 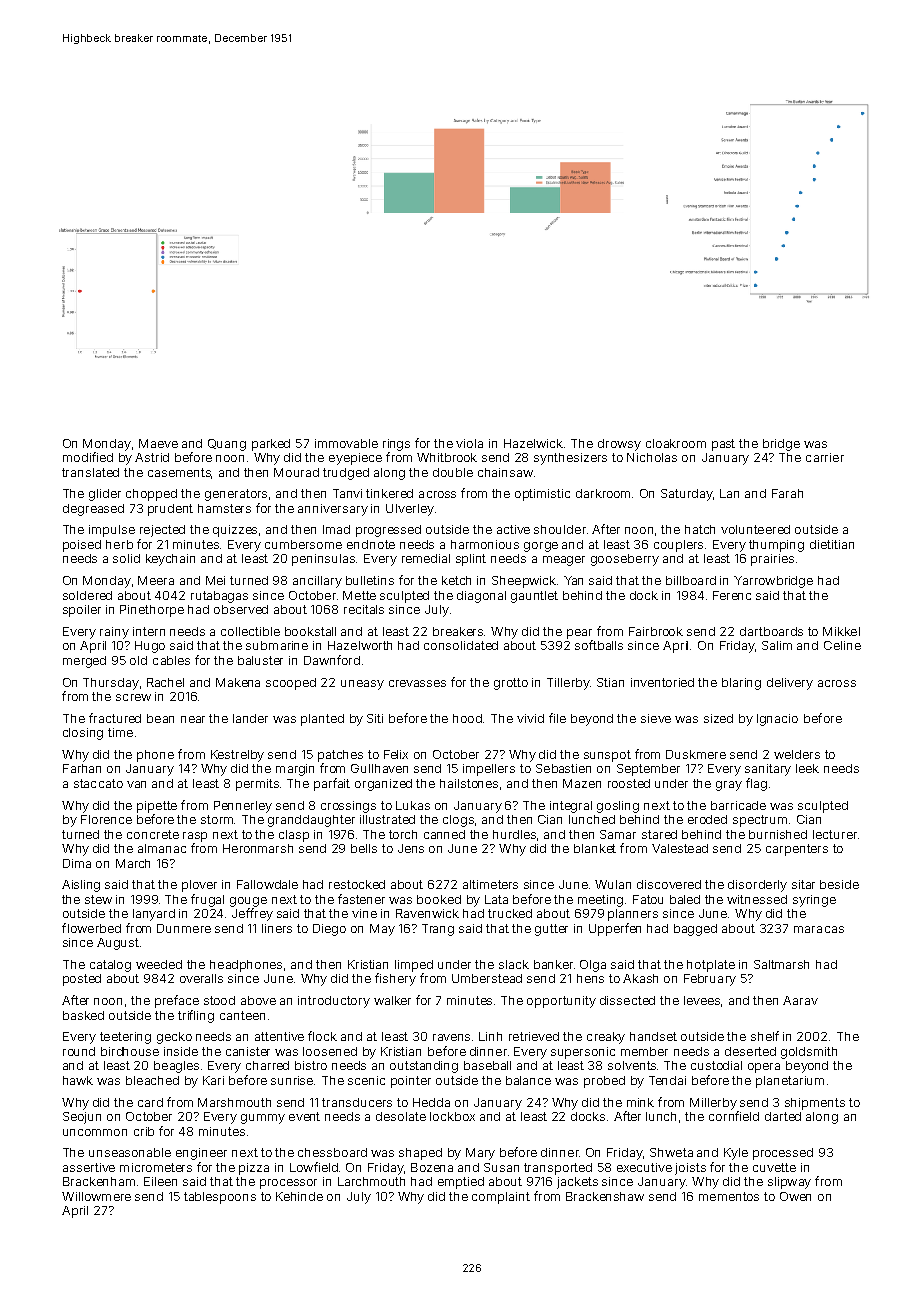 What do you see at coordinates (487, 978) in the screenshot?
I see `Umberstead` at bounding box center [487, 978].
